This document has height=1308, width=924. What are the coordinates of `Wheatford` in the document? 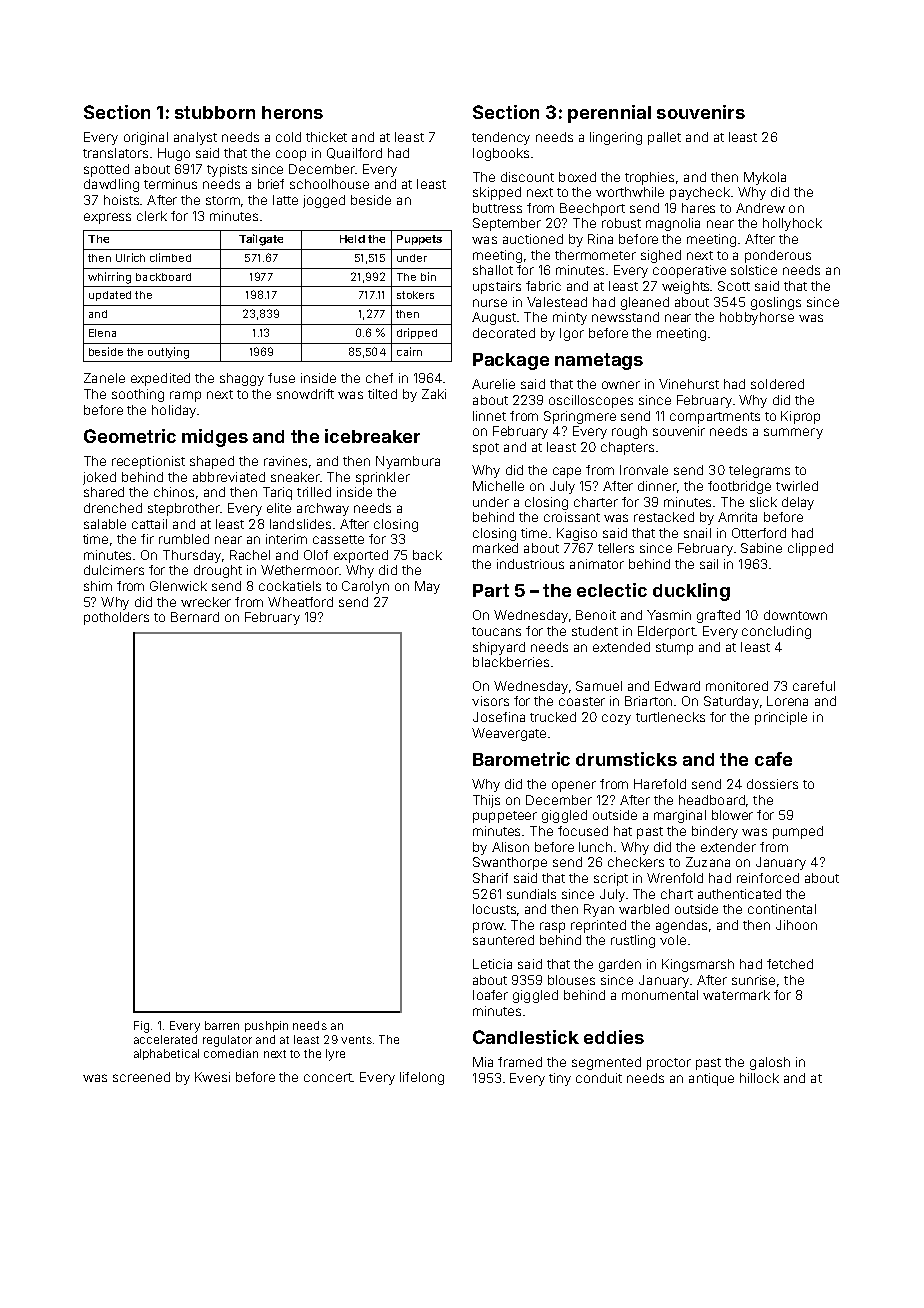 It's located at (300, 602).
